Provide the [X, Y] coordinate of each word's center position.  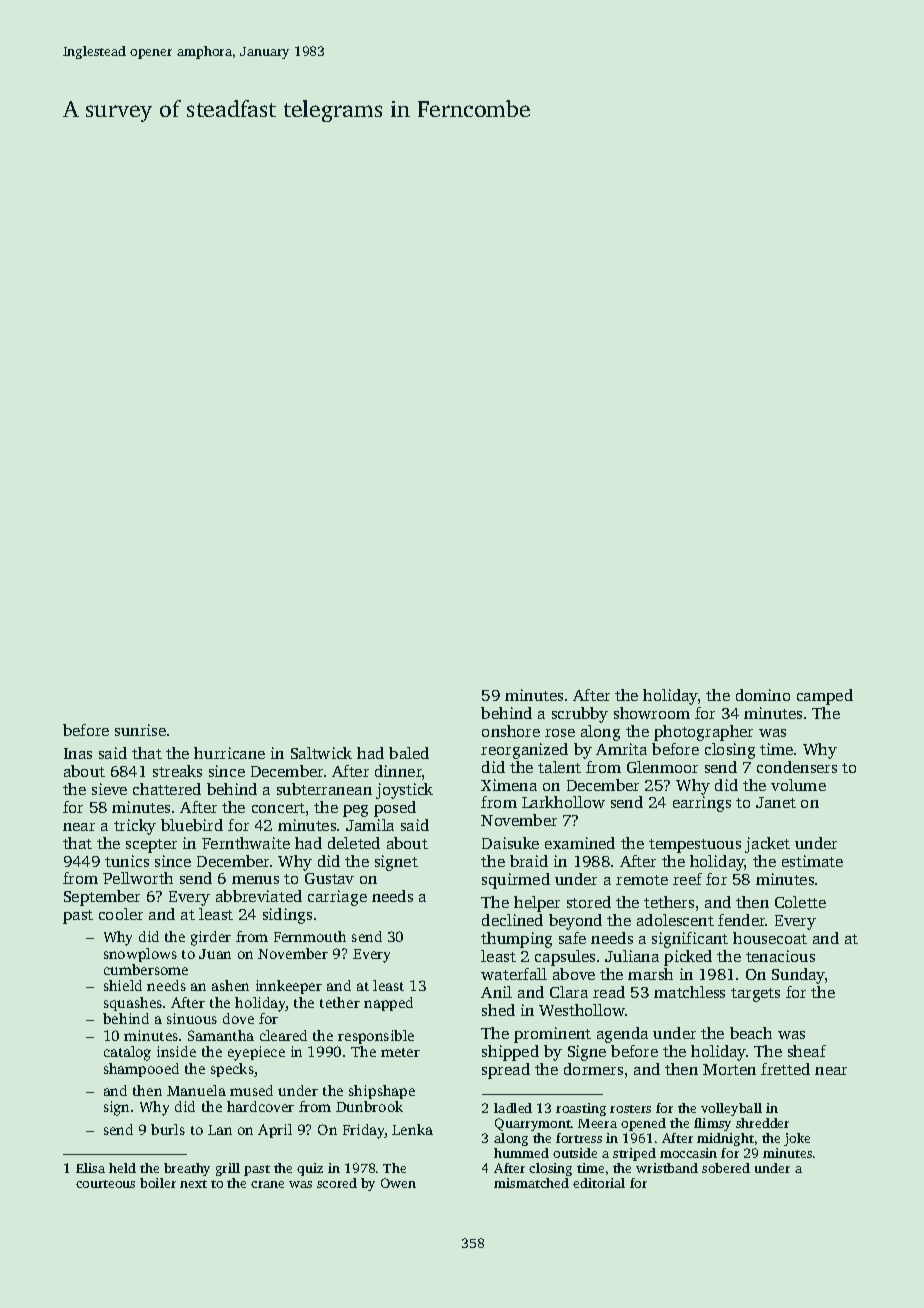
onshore [511, 731]
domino [763, 695]
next [193, 1184]
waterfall [514, 974]
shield [123, 985]
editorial [599, 1183]
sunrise [140, 730]
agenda [622, 1035]
